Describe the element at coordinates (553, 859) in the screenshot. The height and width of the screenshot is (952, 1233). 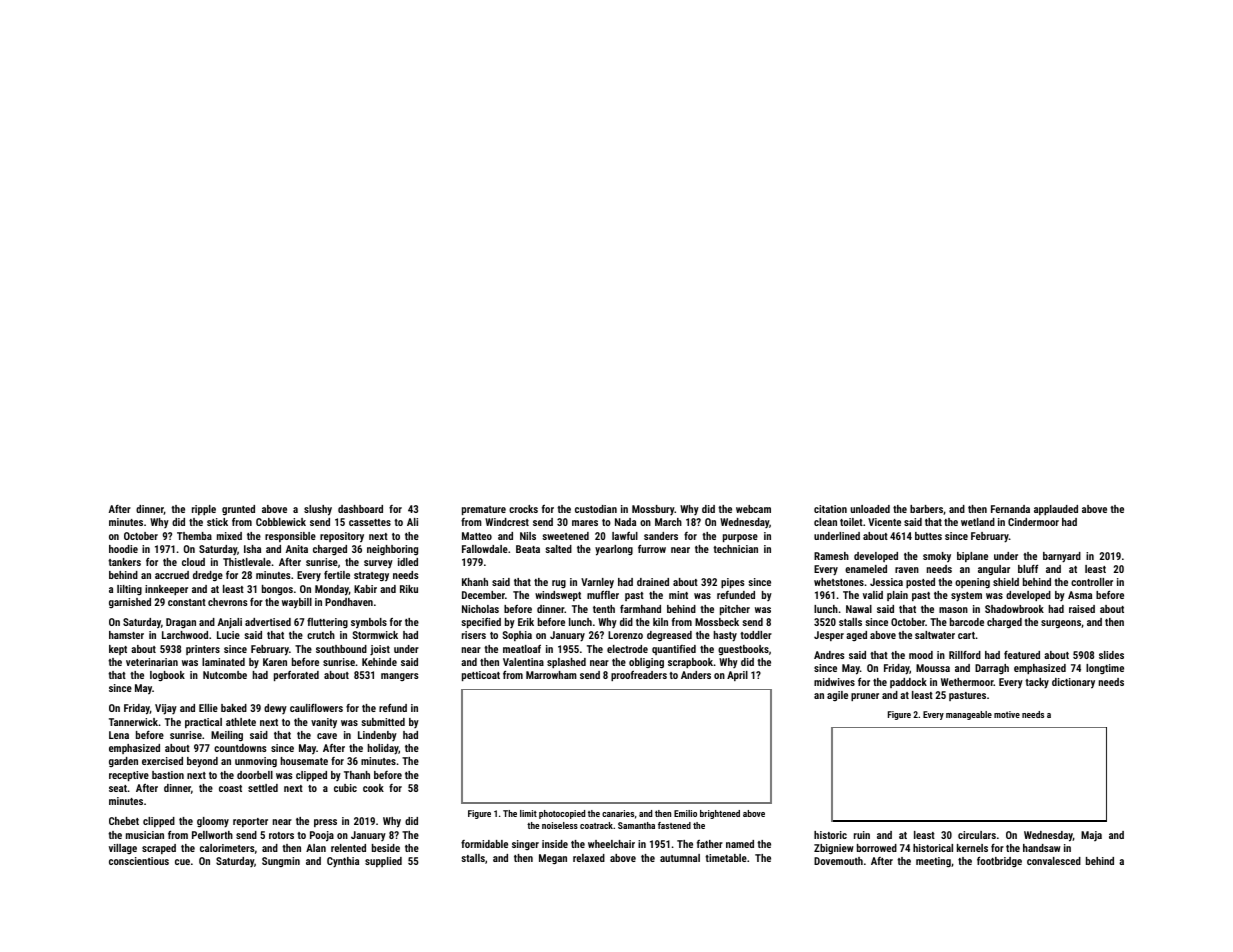
I see `Megan` at that location.
